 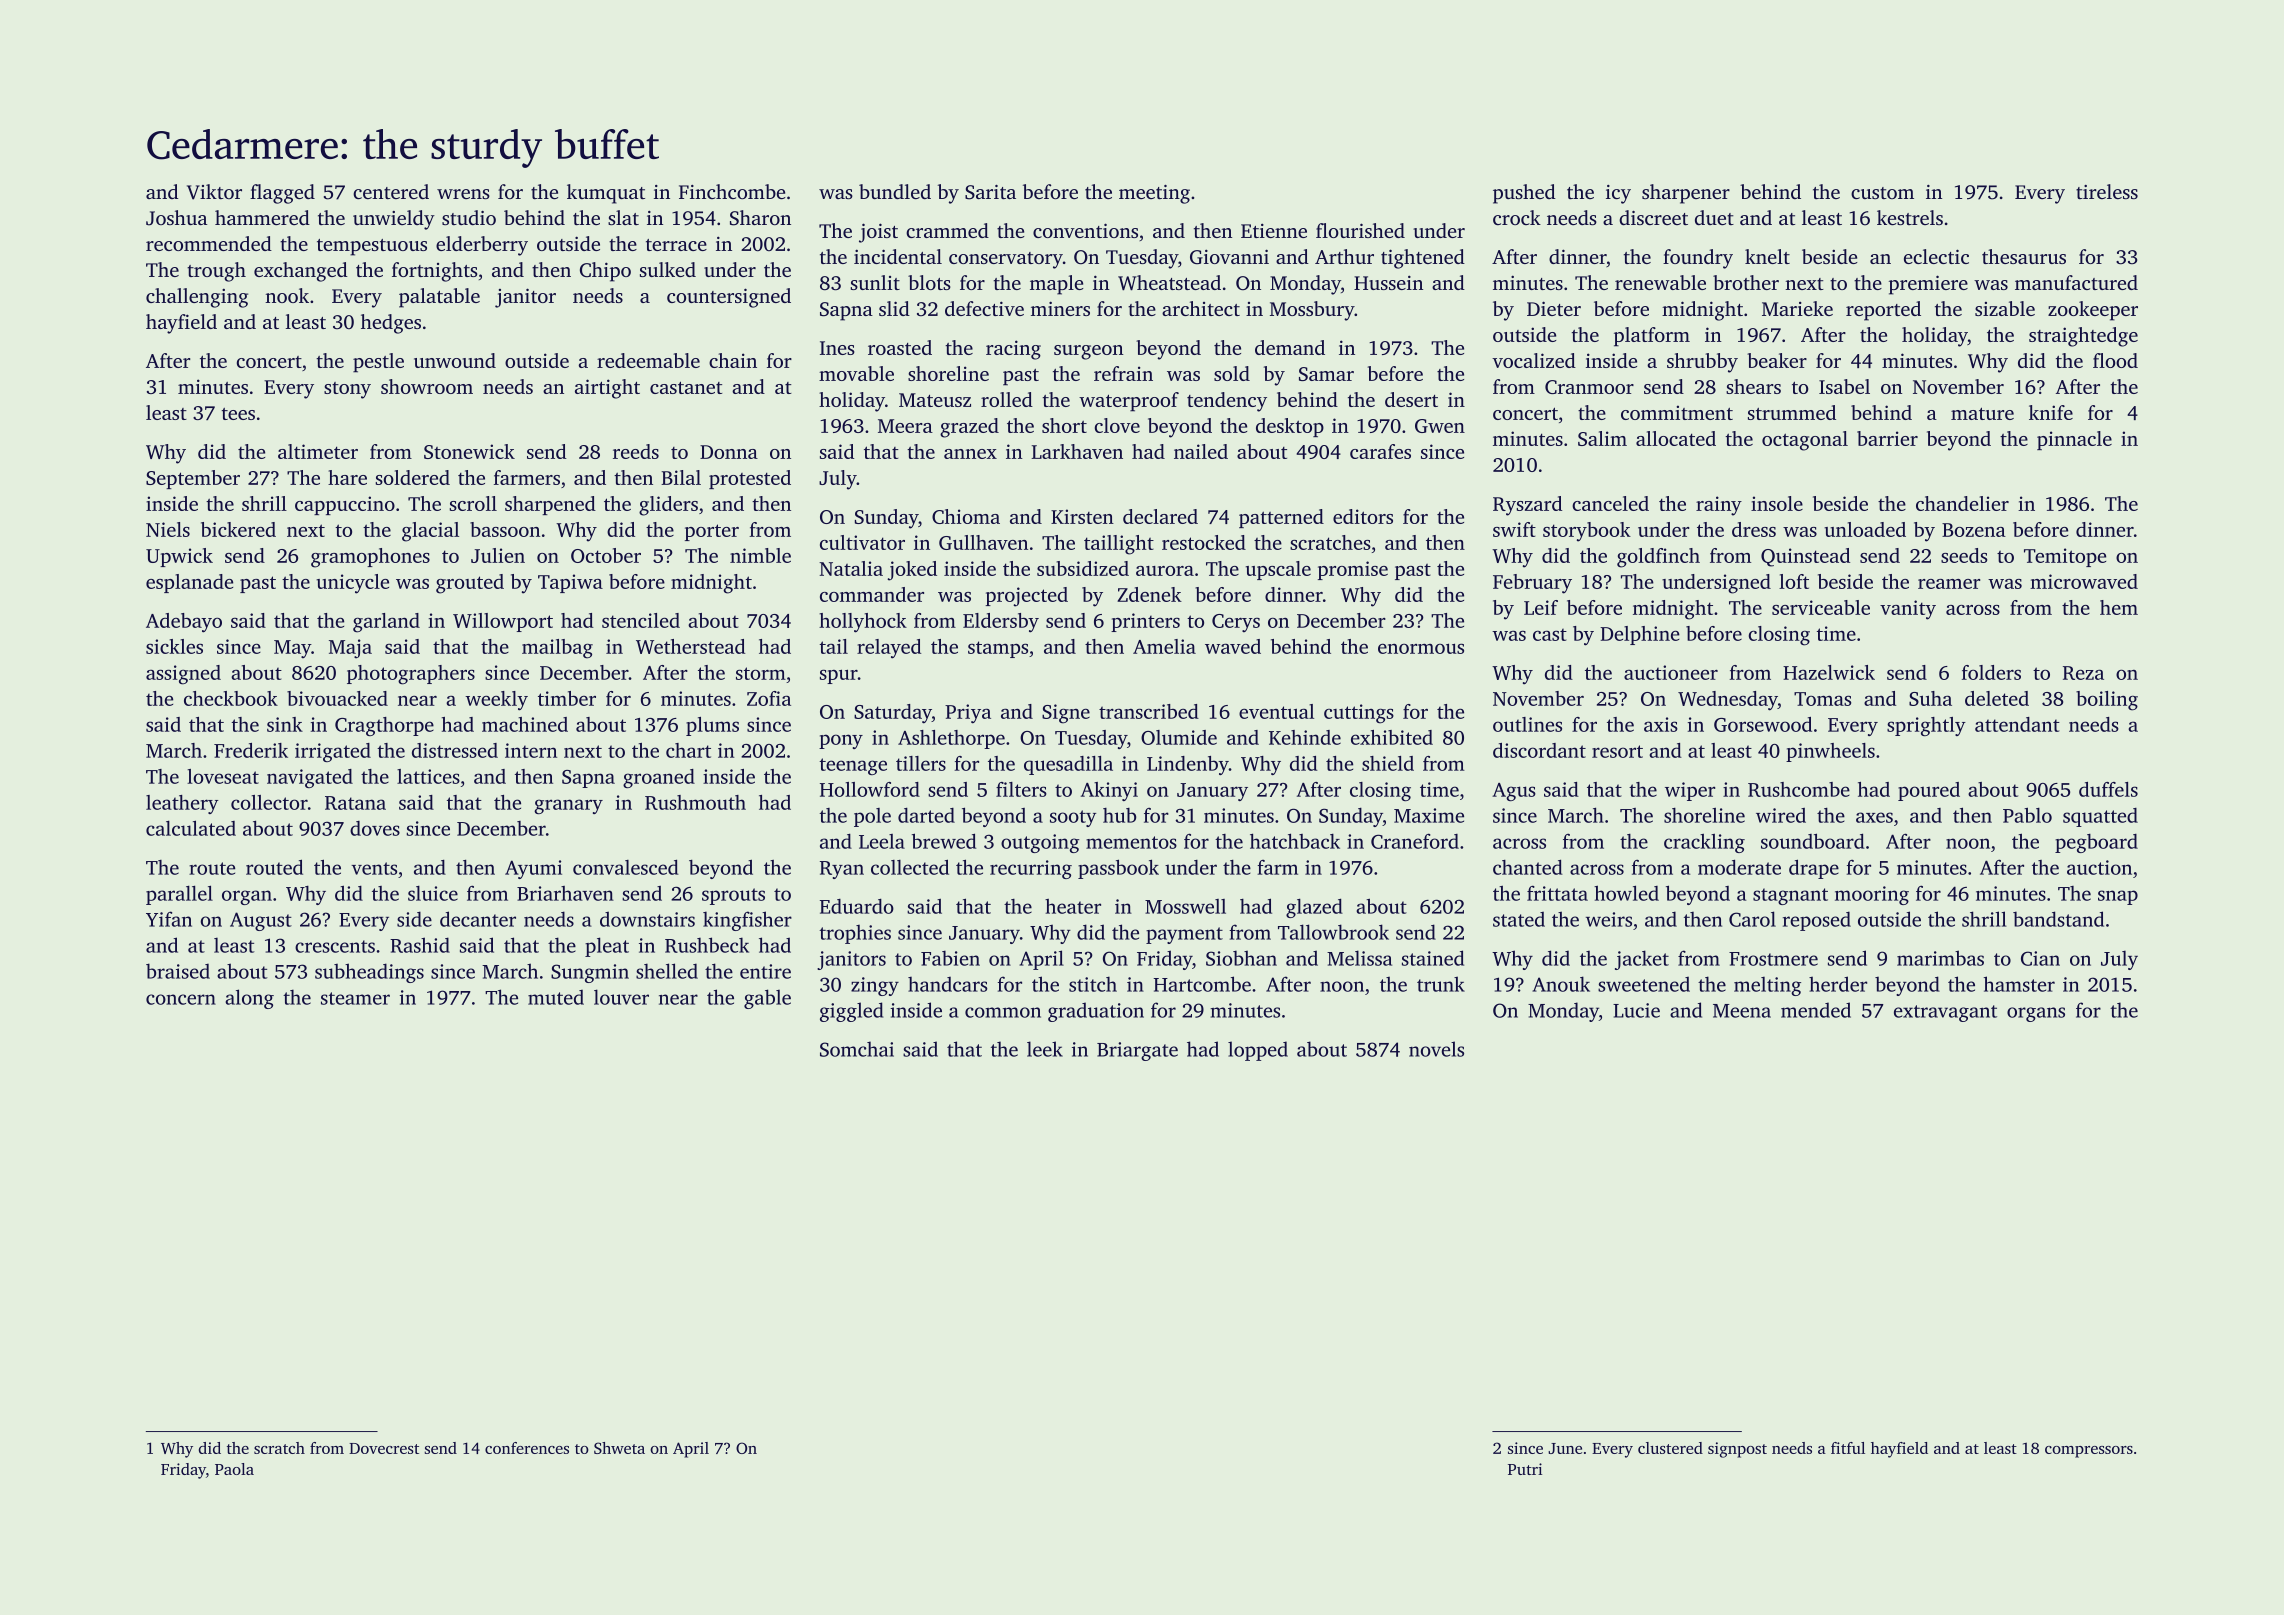 What do you see at coordinates (1433, 958) in the screenshot?
I see `stained` at bounding box center [1433, 958].
